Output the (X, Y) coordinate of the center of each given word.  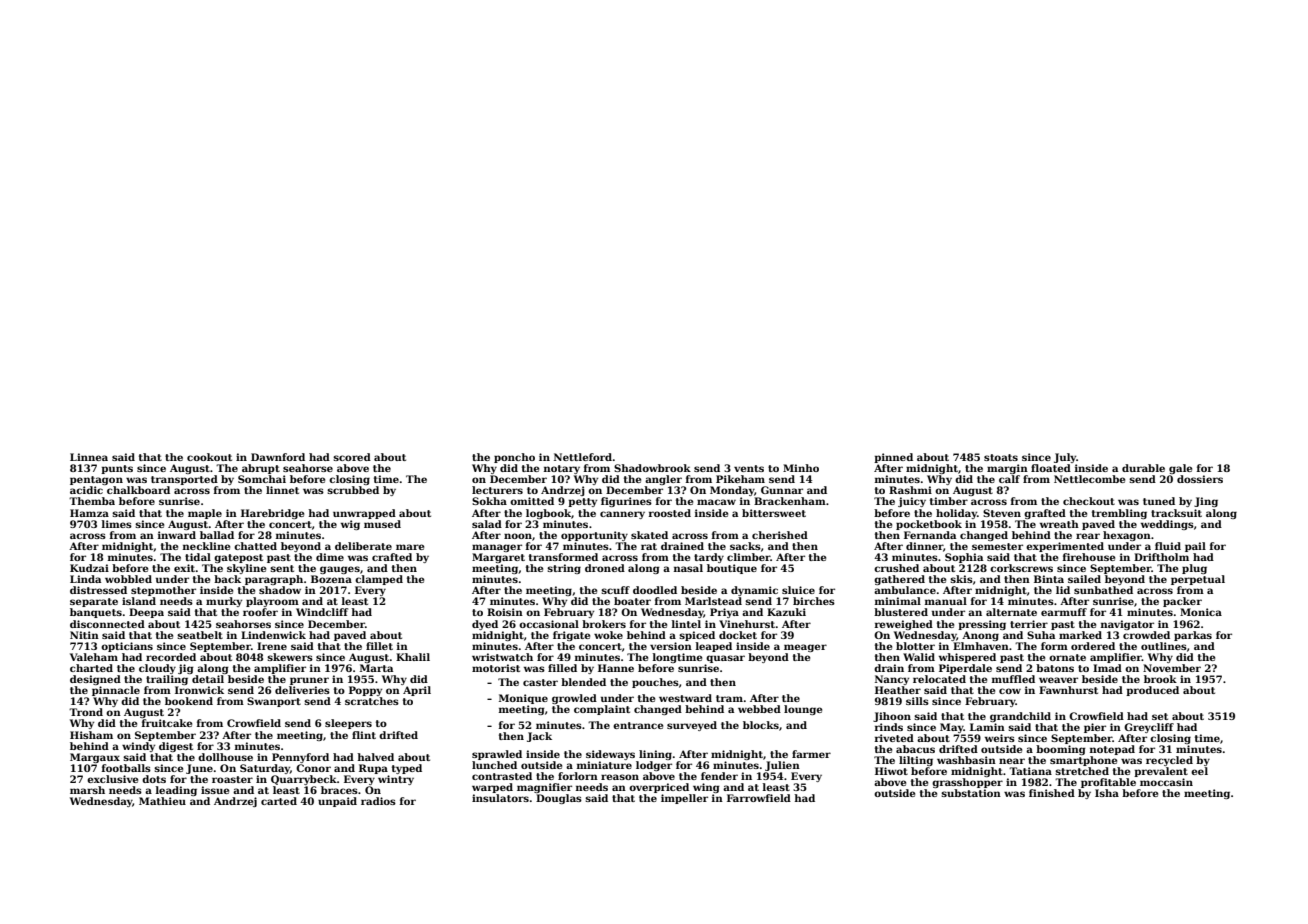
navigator (1127, 625)
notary (562, 469)
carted (279, 801)
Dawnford (278, 457)
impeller (684, 799)
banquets (96, 613)
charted (91, 668)
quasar (725, 659)
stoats (1001, 457)
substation (971, 793)
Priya (724, 613)
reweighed (904, 625)
